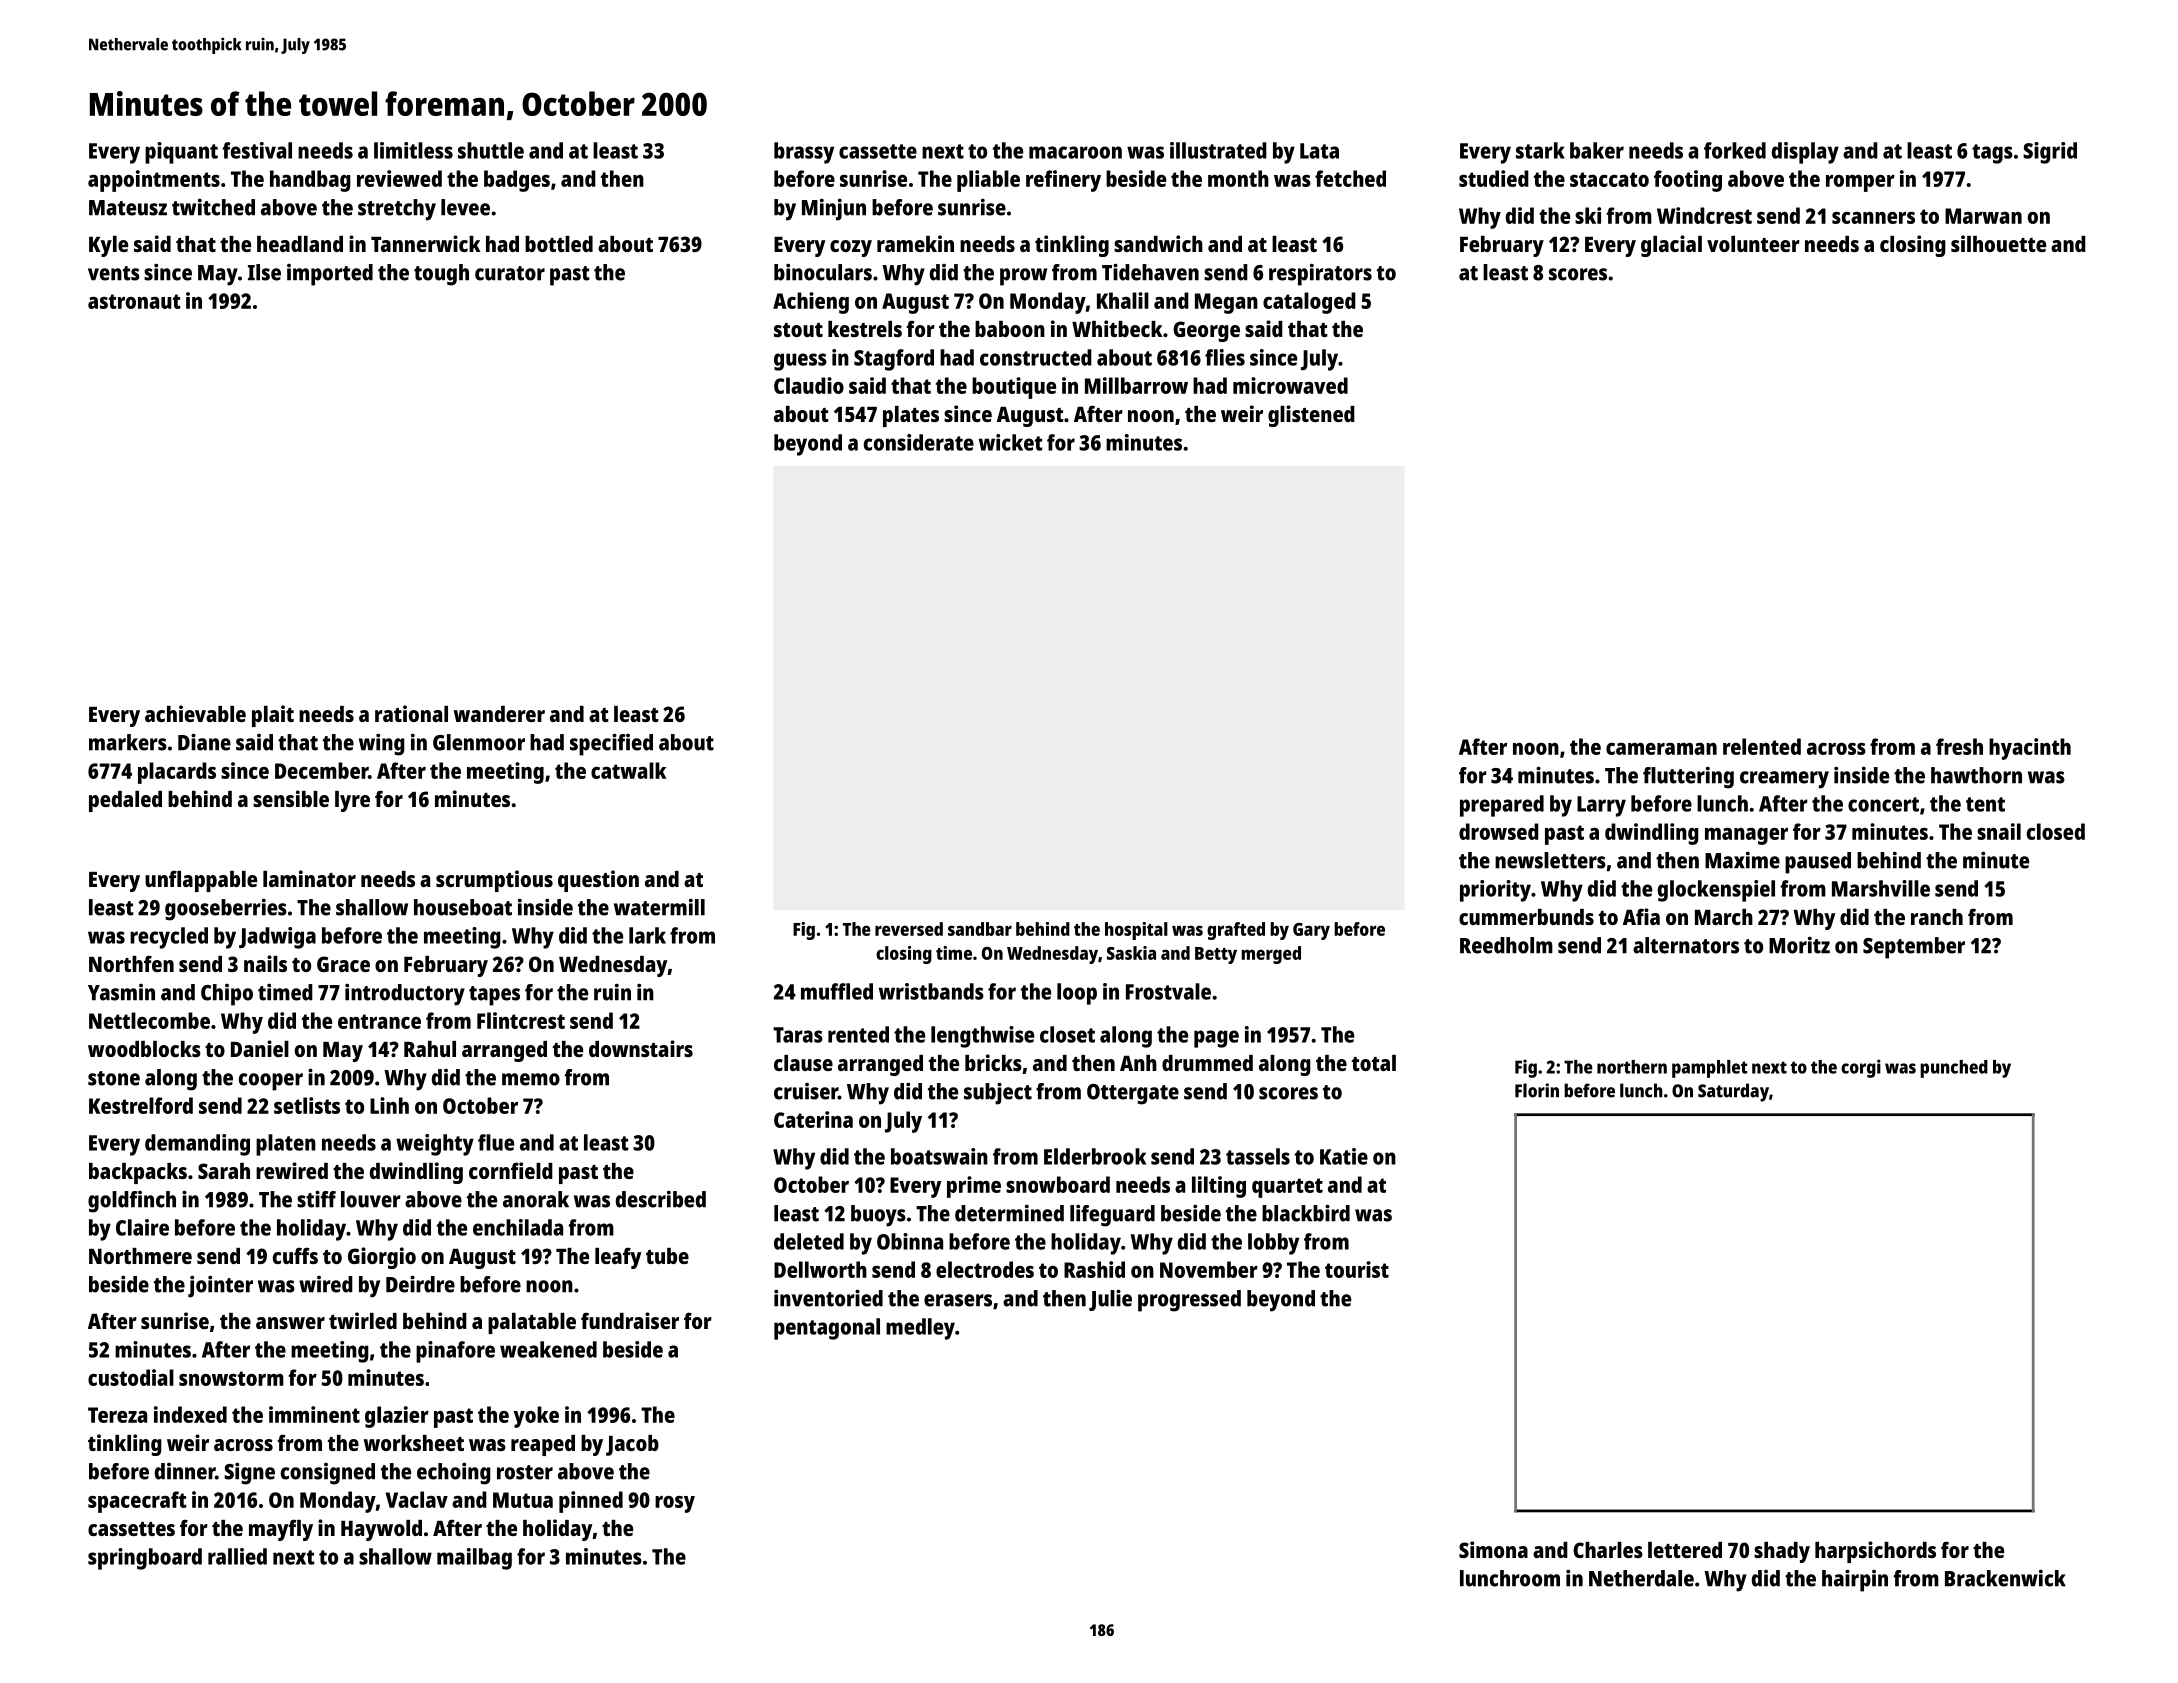 The image size is (2178, 1683). Describe the element at coordinates (1374, 1063) in the screenshot. I see `total` at that location.
